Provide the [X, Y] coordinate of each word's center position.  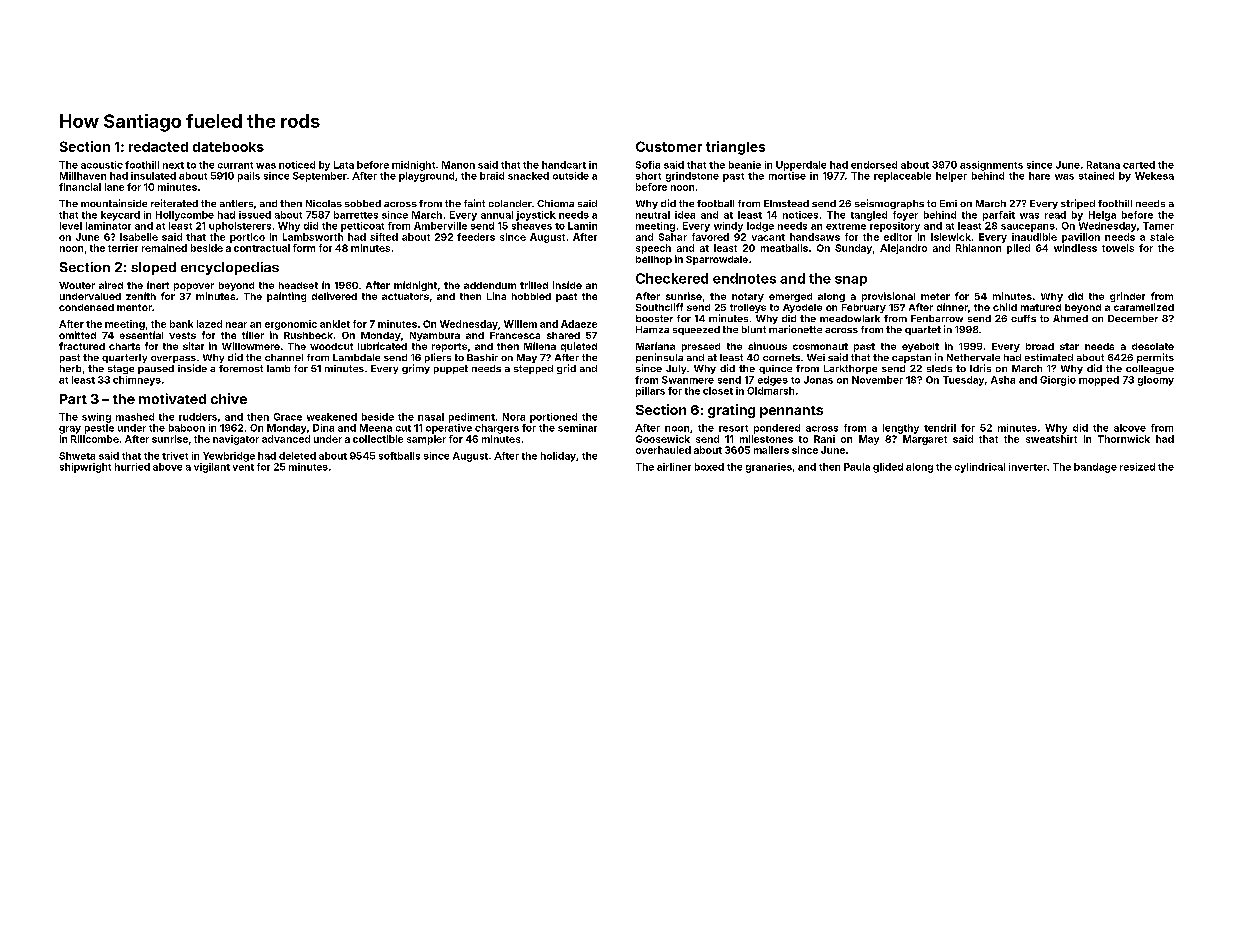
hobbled [531, 296]
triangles [735, 148]
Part [73, 399]
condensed [86, 307]
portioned [553, 418]
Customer [669, 146]
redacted [158, 147]
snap [851, 281]
